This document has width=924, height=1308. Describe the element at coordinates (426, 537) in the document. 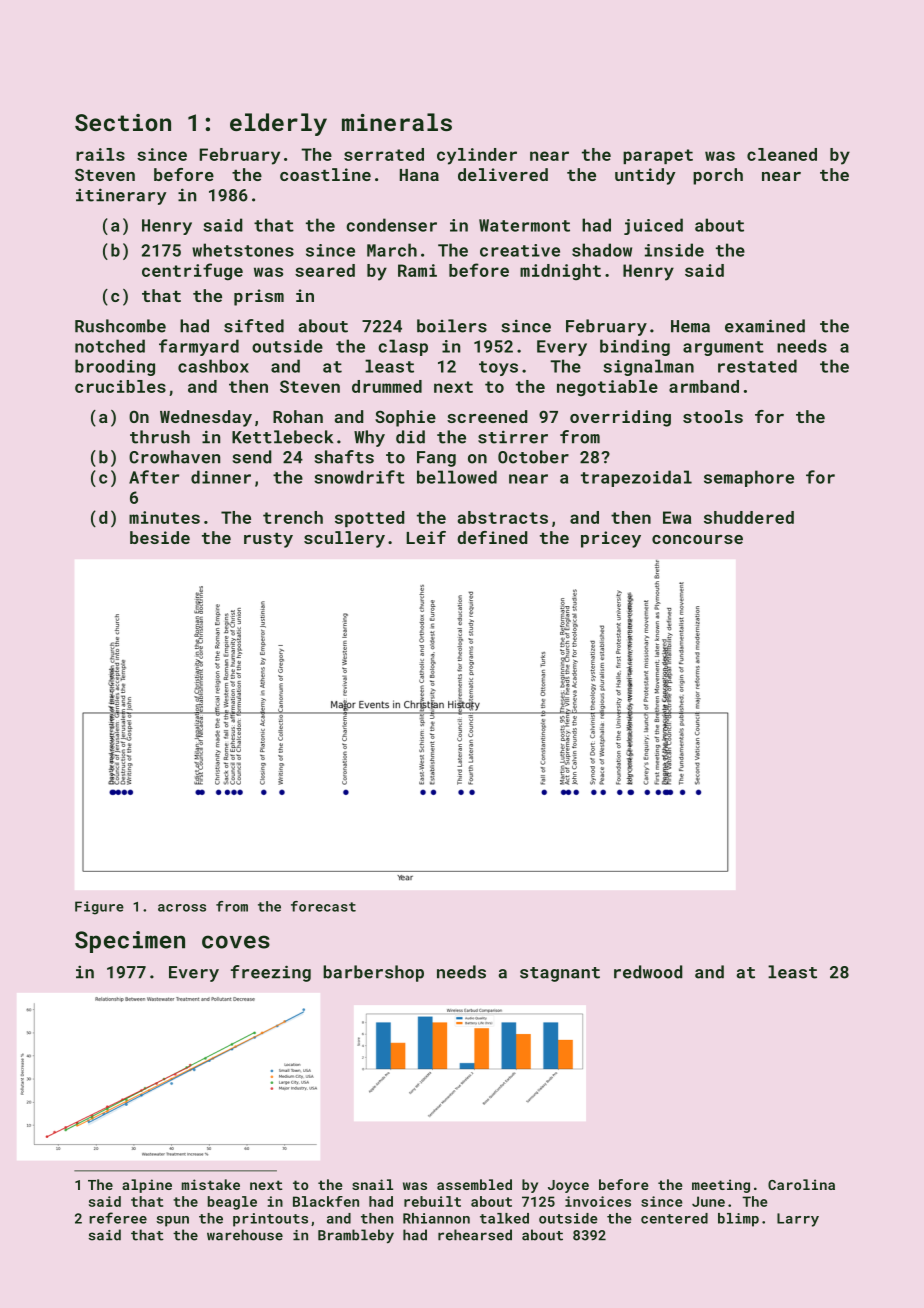

I see `Leif` at that location.
